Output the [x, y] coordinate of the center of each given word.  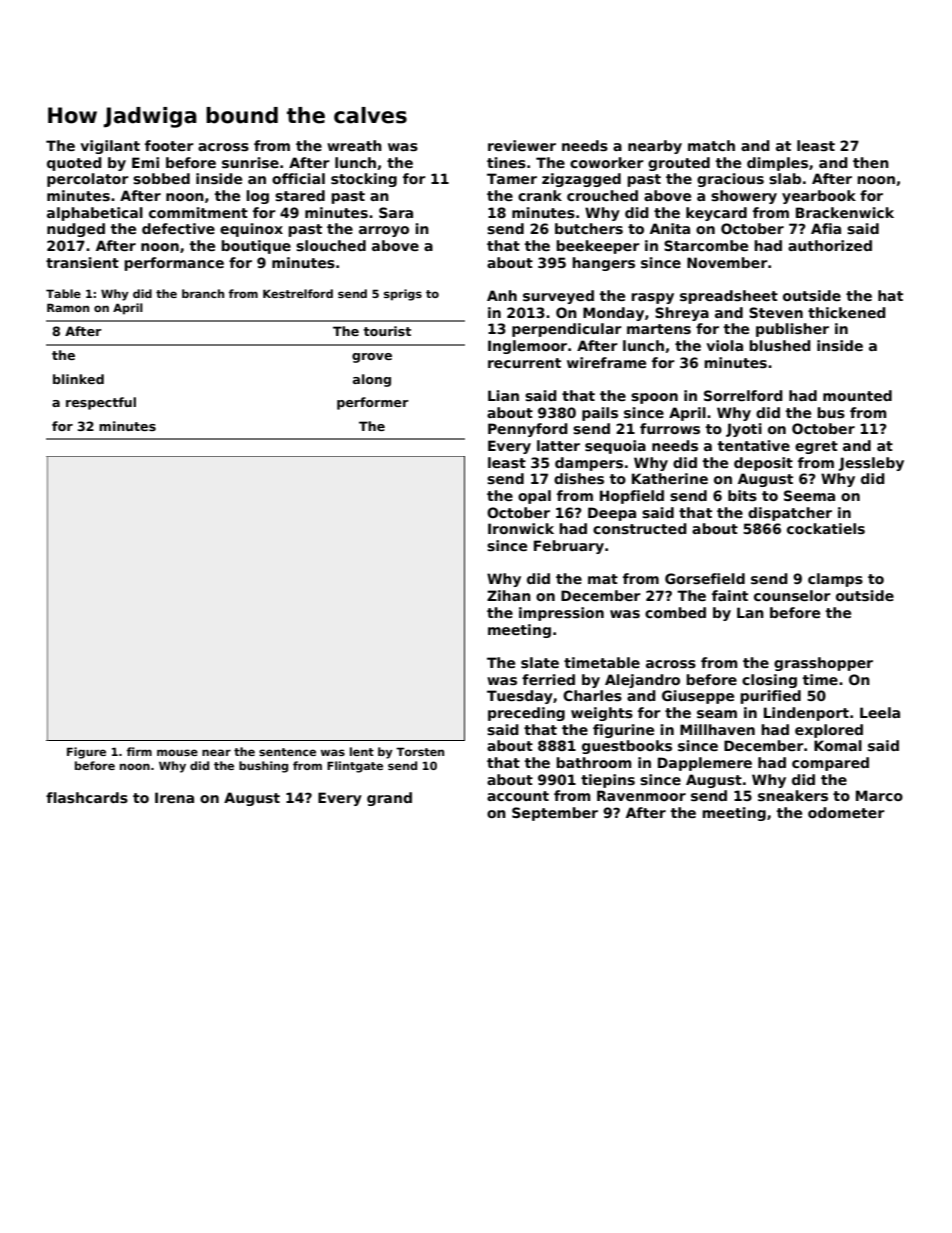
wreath [354, 145]
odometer [846, 812]
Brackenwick [845, 212]
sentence [287, 752]
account [518, 796]
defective [178, 228]
